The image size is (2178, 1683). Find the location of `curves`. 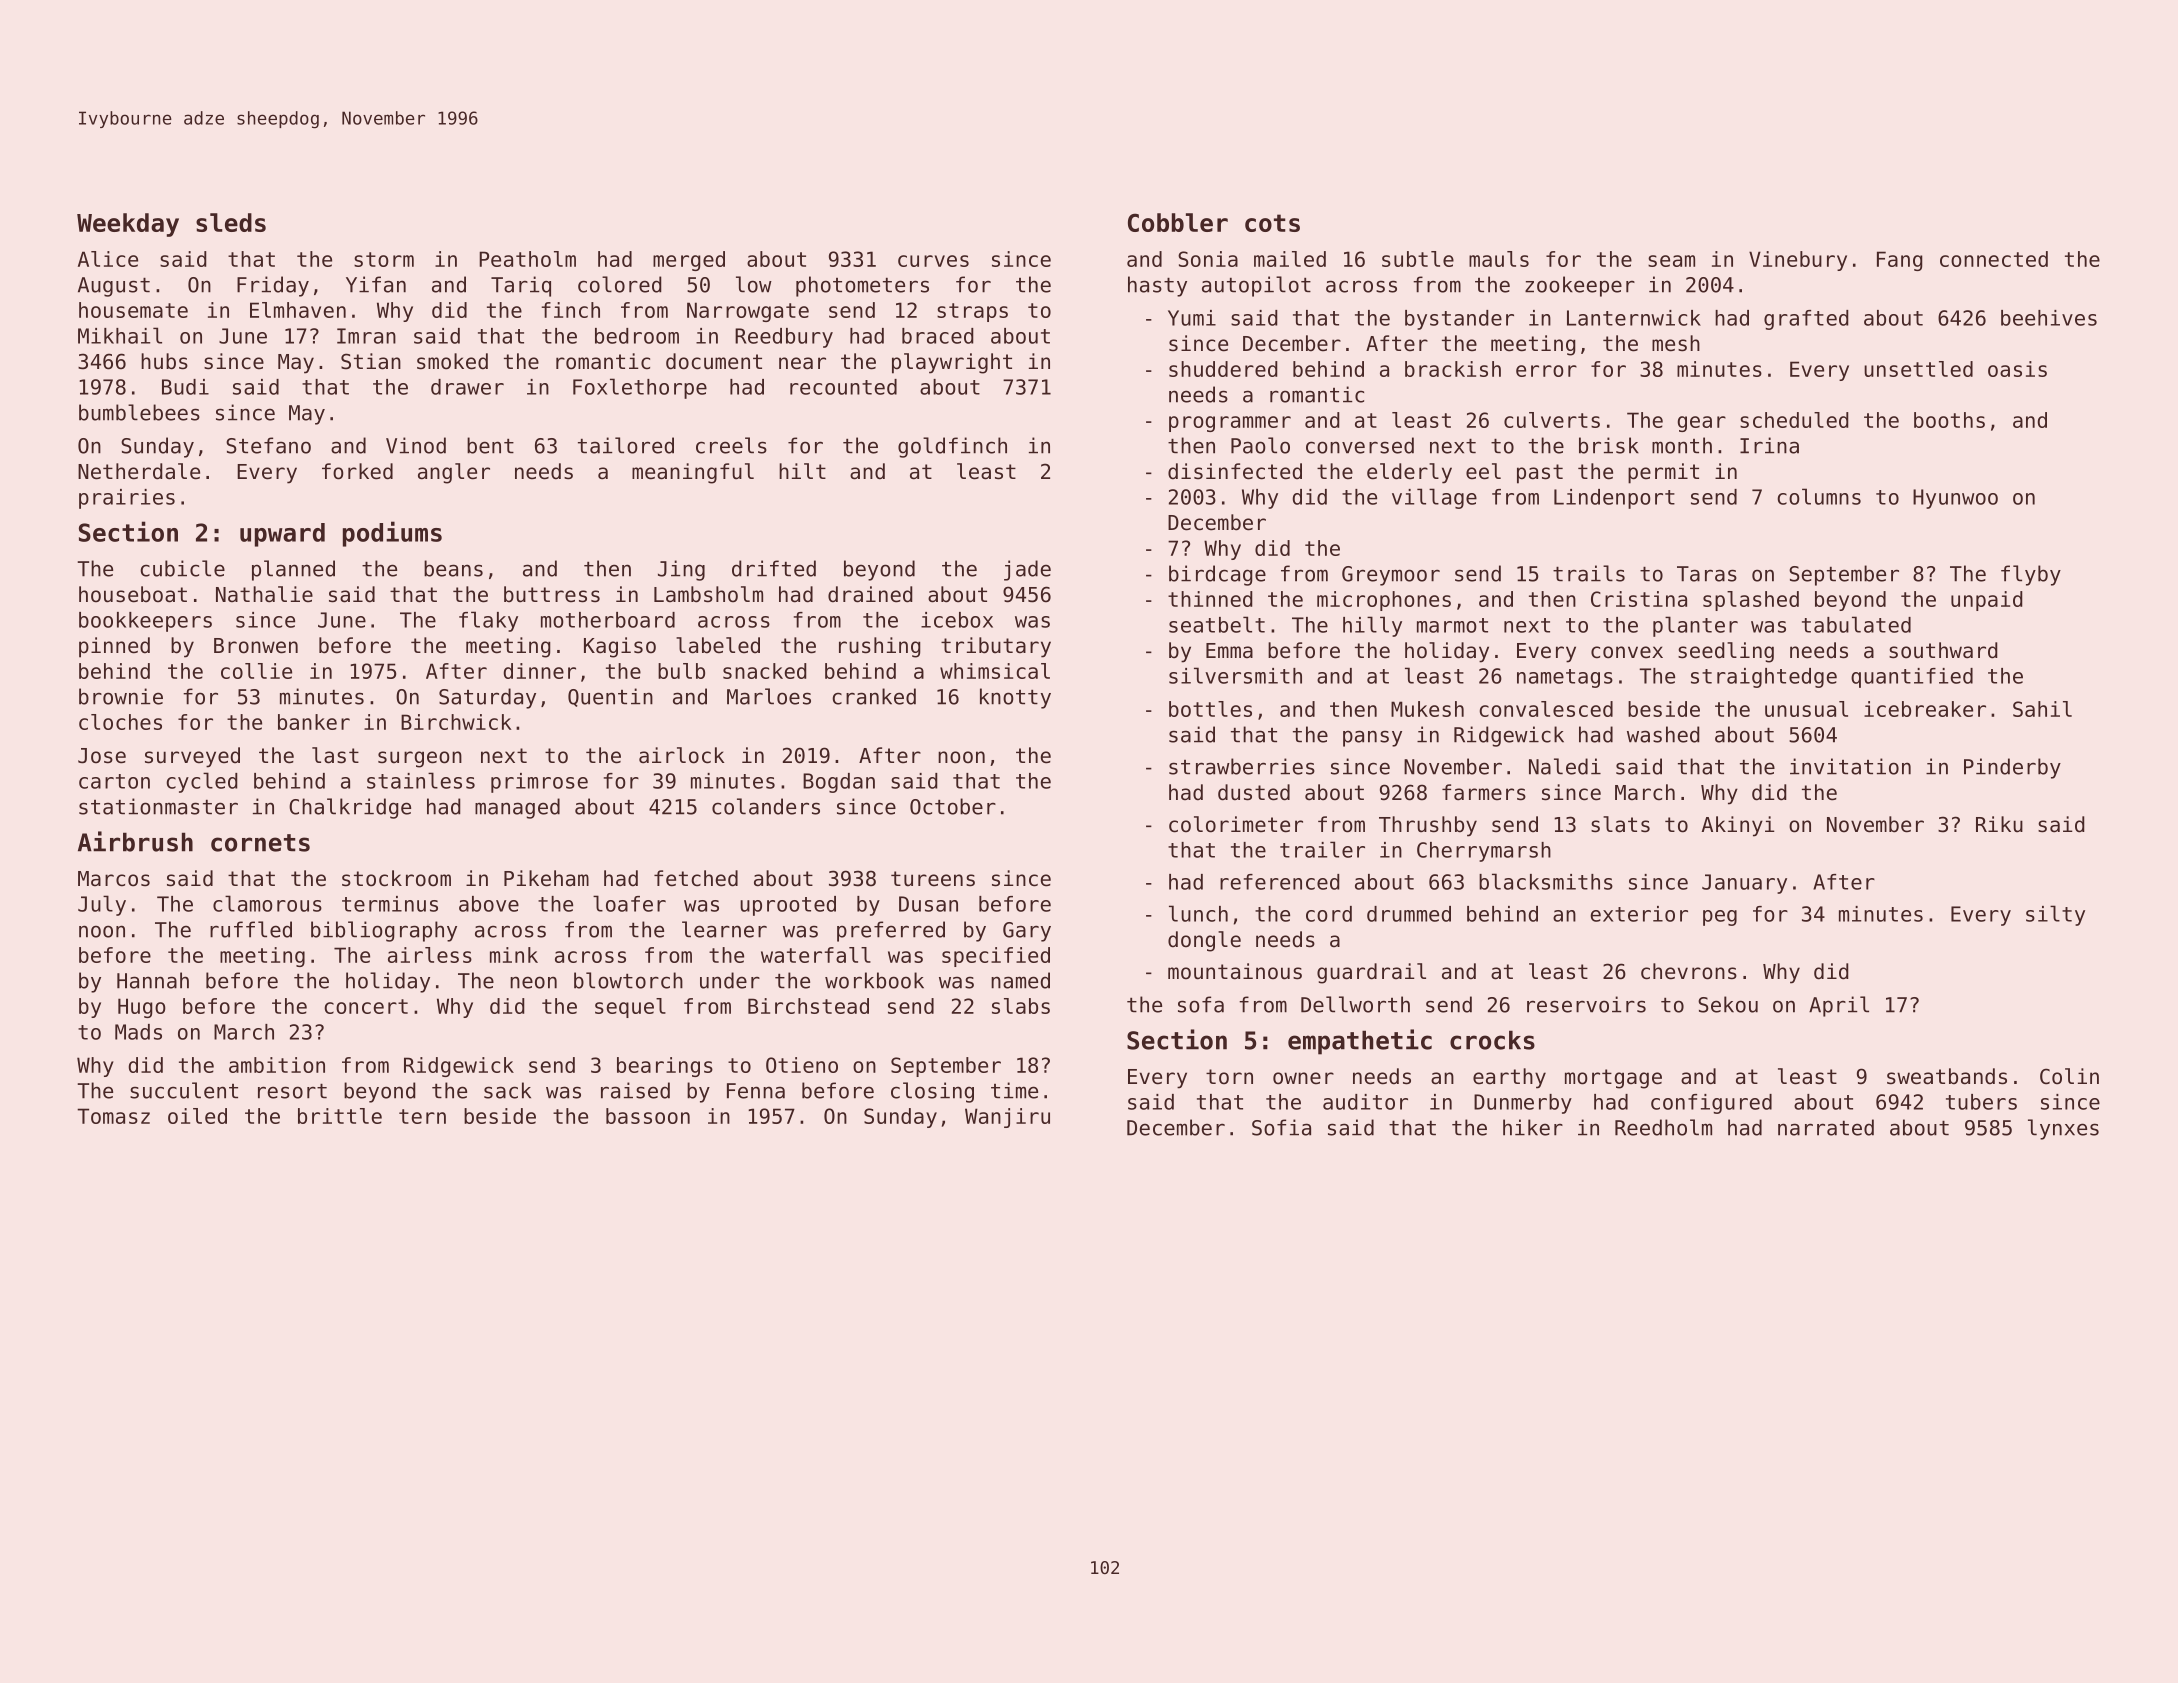

curves is located at coordinates (933, 261).
